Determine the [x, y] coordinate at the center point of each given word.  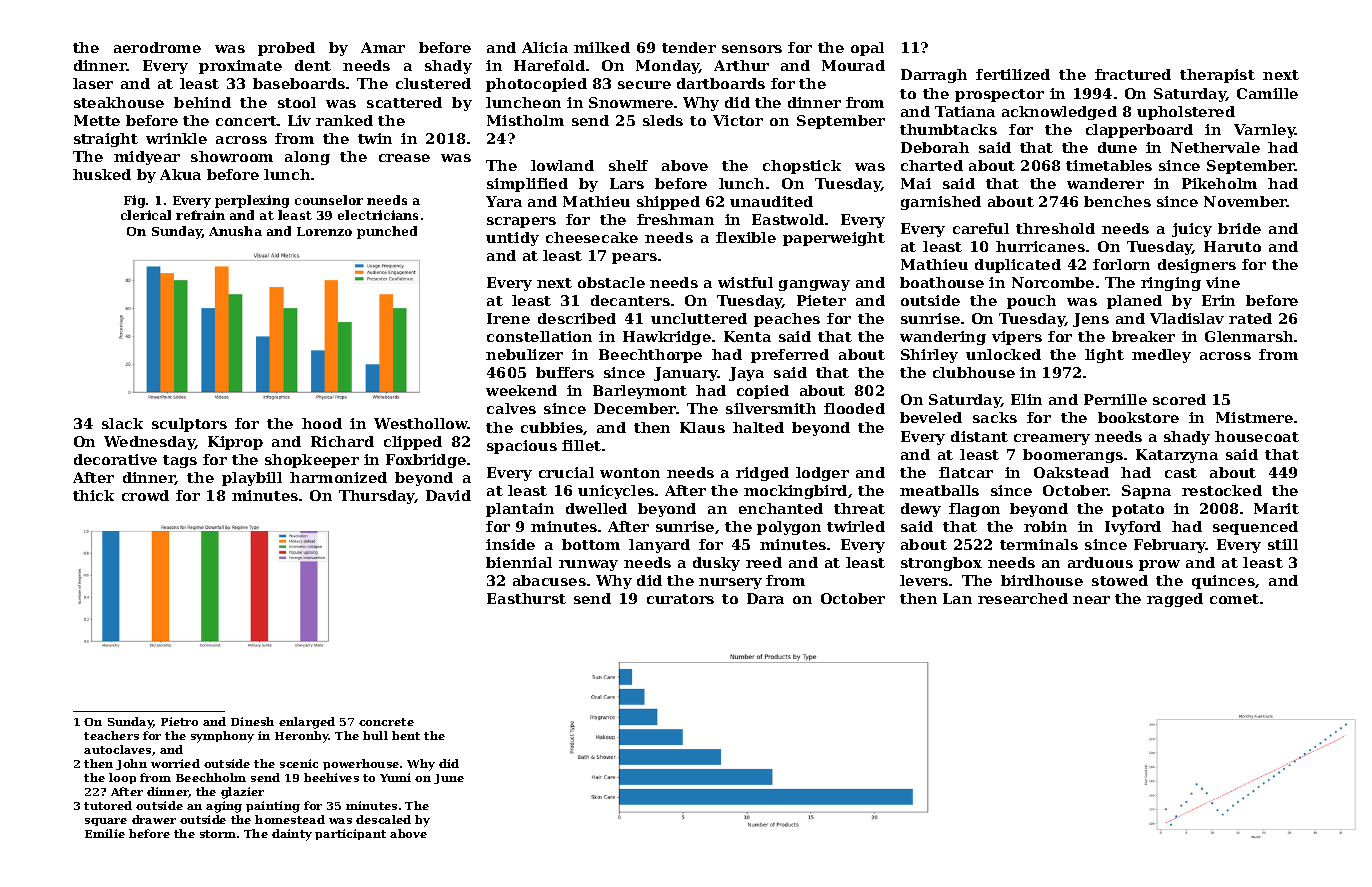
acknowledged [1059, 113]
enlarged [307, 723]
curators [680, 599]
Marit [1276, 508]
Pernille [1115, 399]
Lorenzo [324, 231]
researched [1023, 598]
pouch [1031, 302]
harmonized [338, 477]
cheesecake [592, 237]
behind [202, 102]
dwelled [596, 508]
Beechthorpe [650, 356]
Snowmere [631, 102]
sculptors [189, 425]
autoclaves [117, 749]
